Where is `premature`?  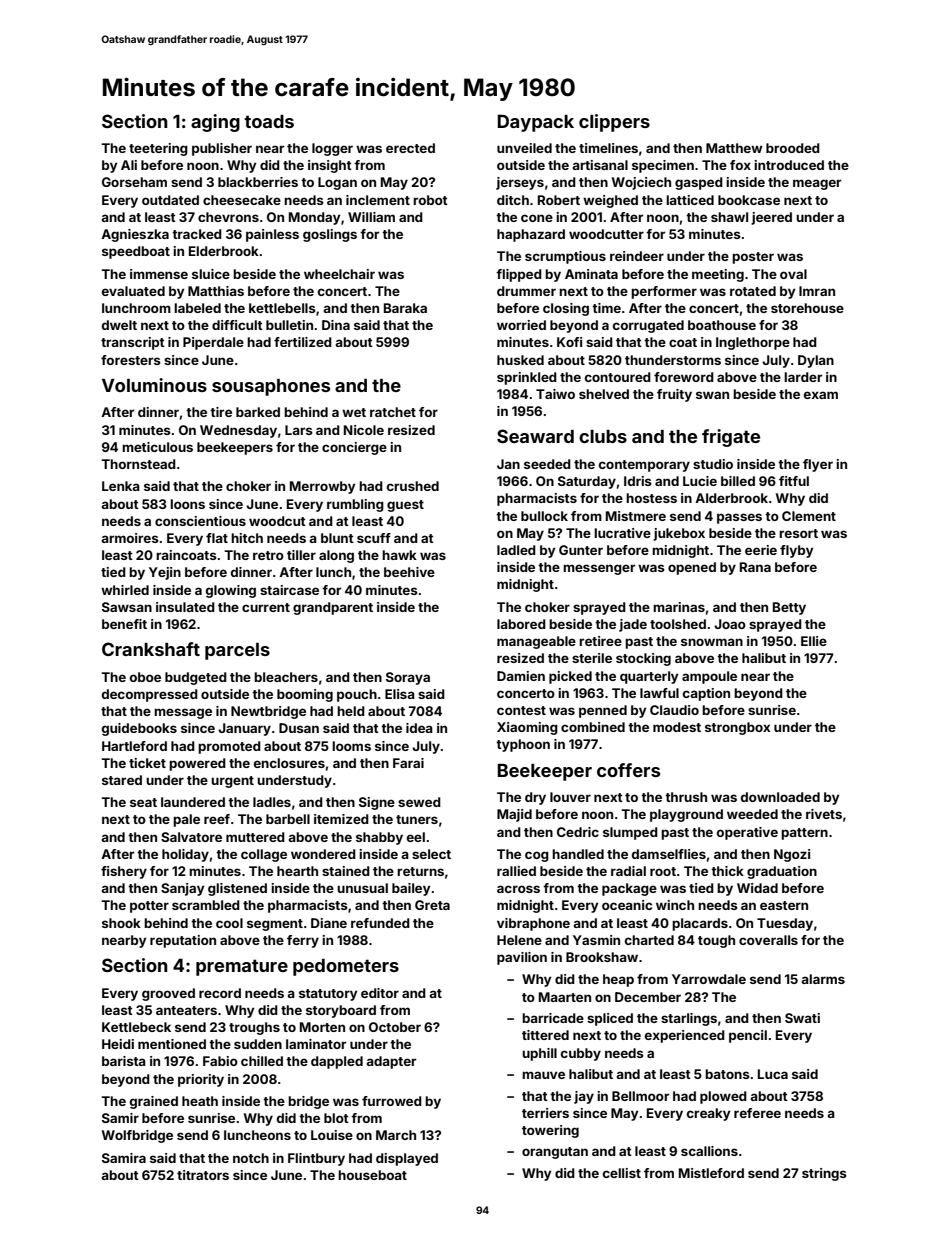 premature is located at coordinates (242, 967).
